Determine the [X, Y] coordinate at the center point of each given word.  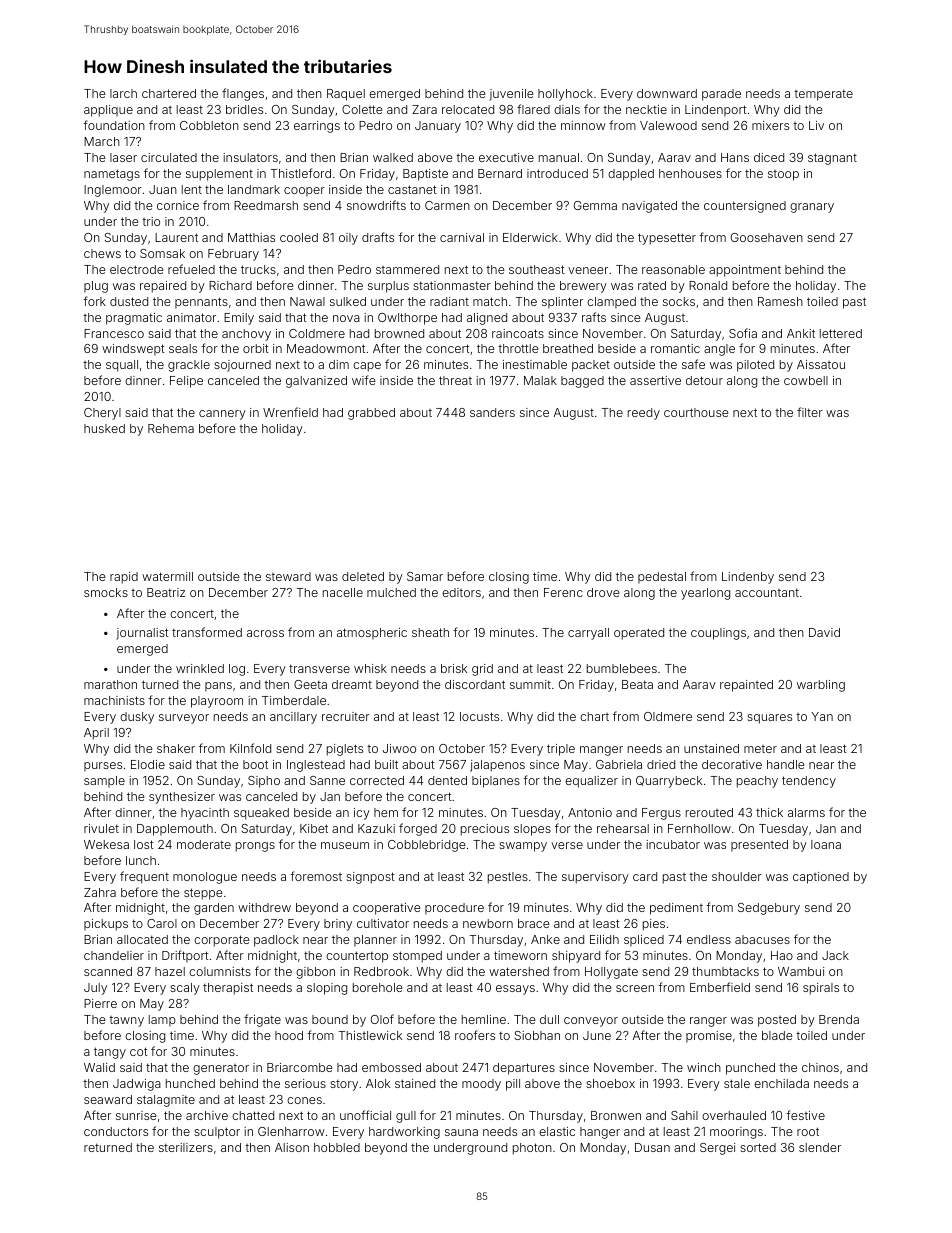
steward [288, 576]
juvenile [511, 95]
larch [123, 93]
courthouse [696, 412]
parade [721, 95]
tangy [110, 1053]
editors [461, 592]
